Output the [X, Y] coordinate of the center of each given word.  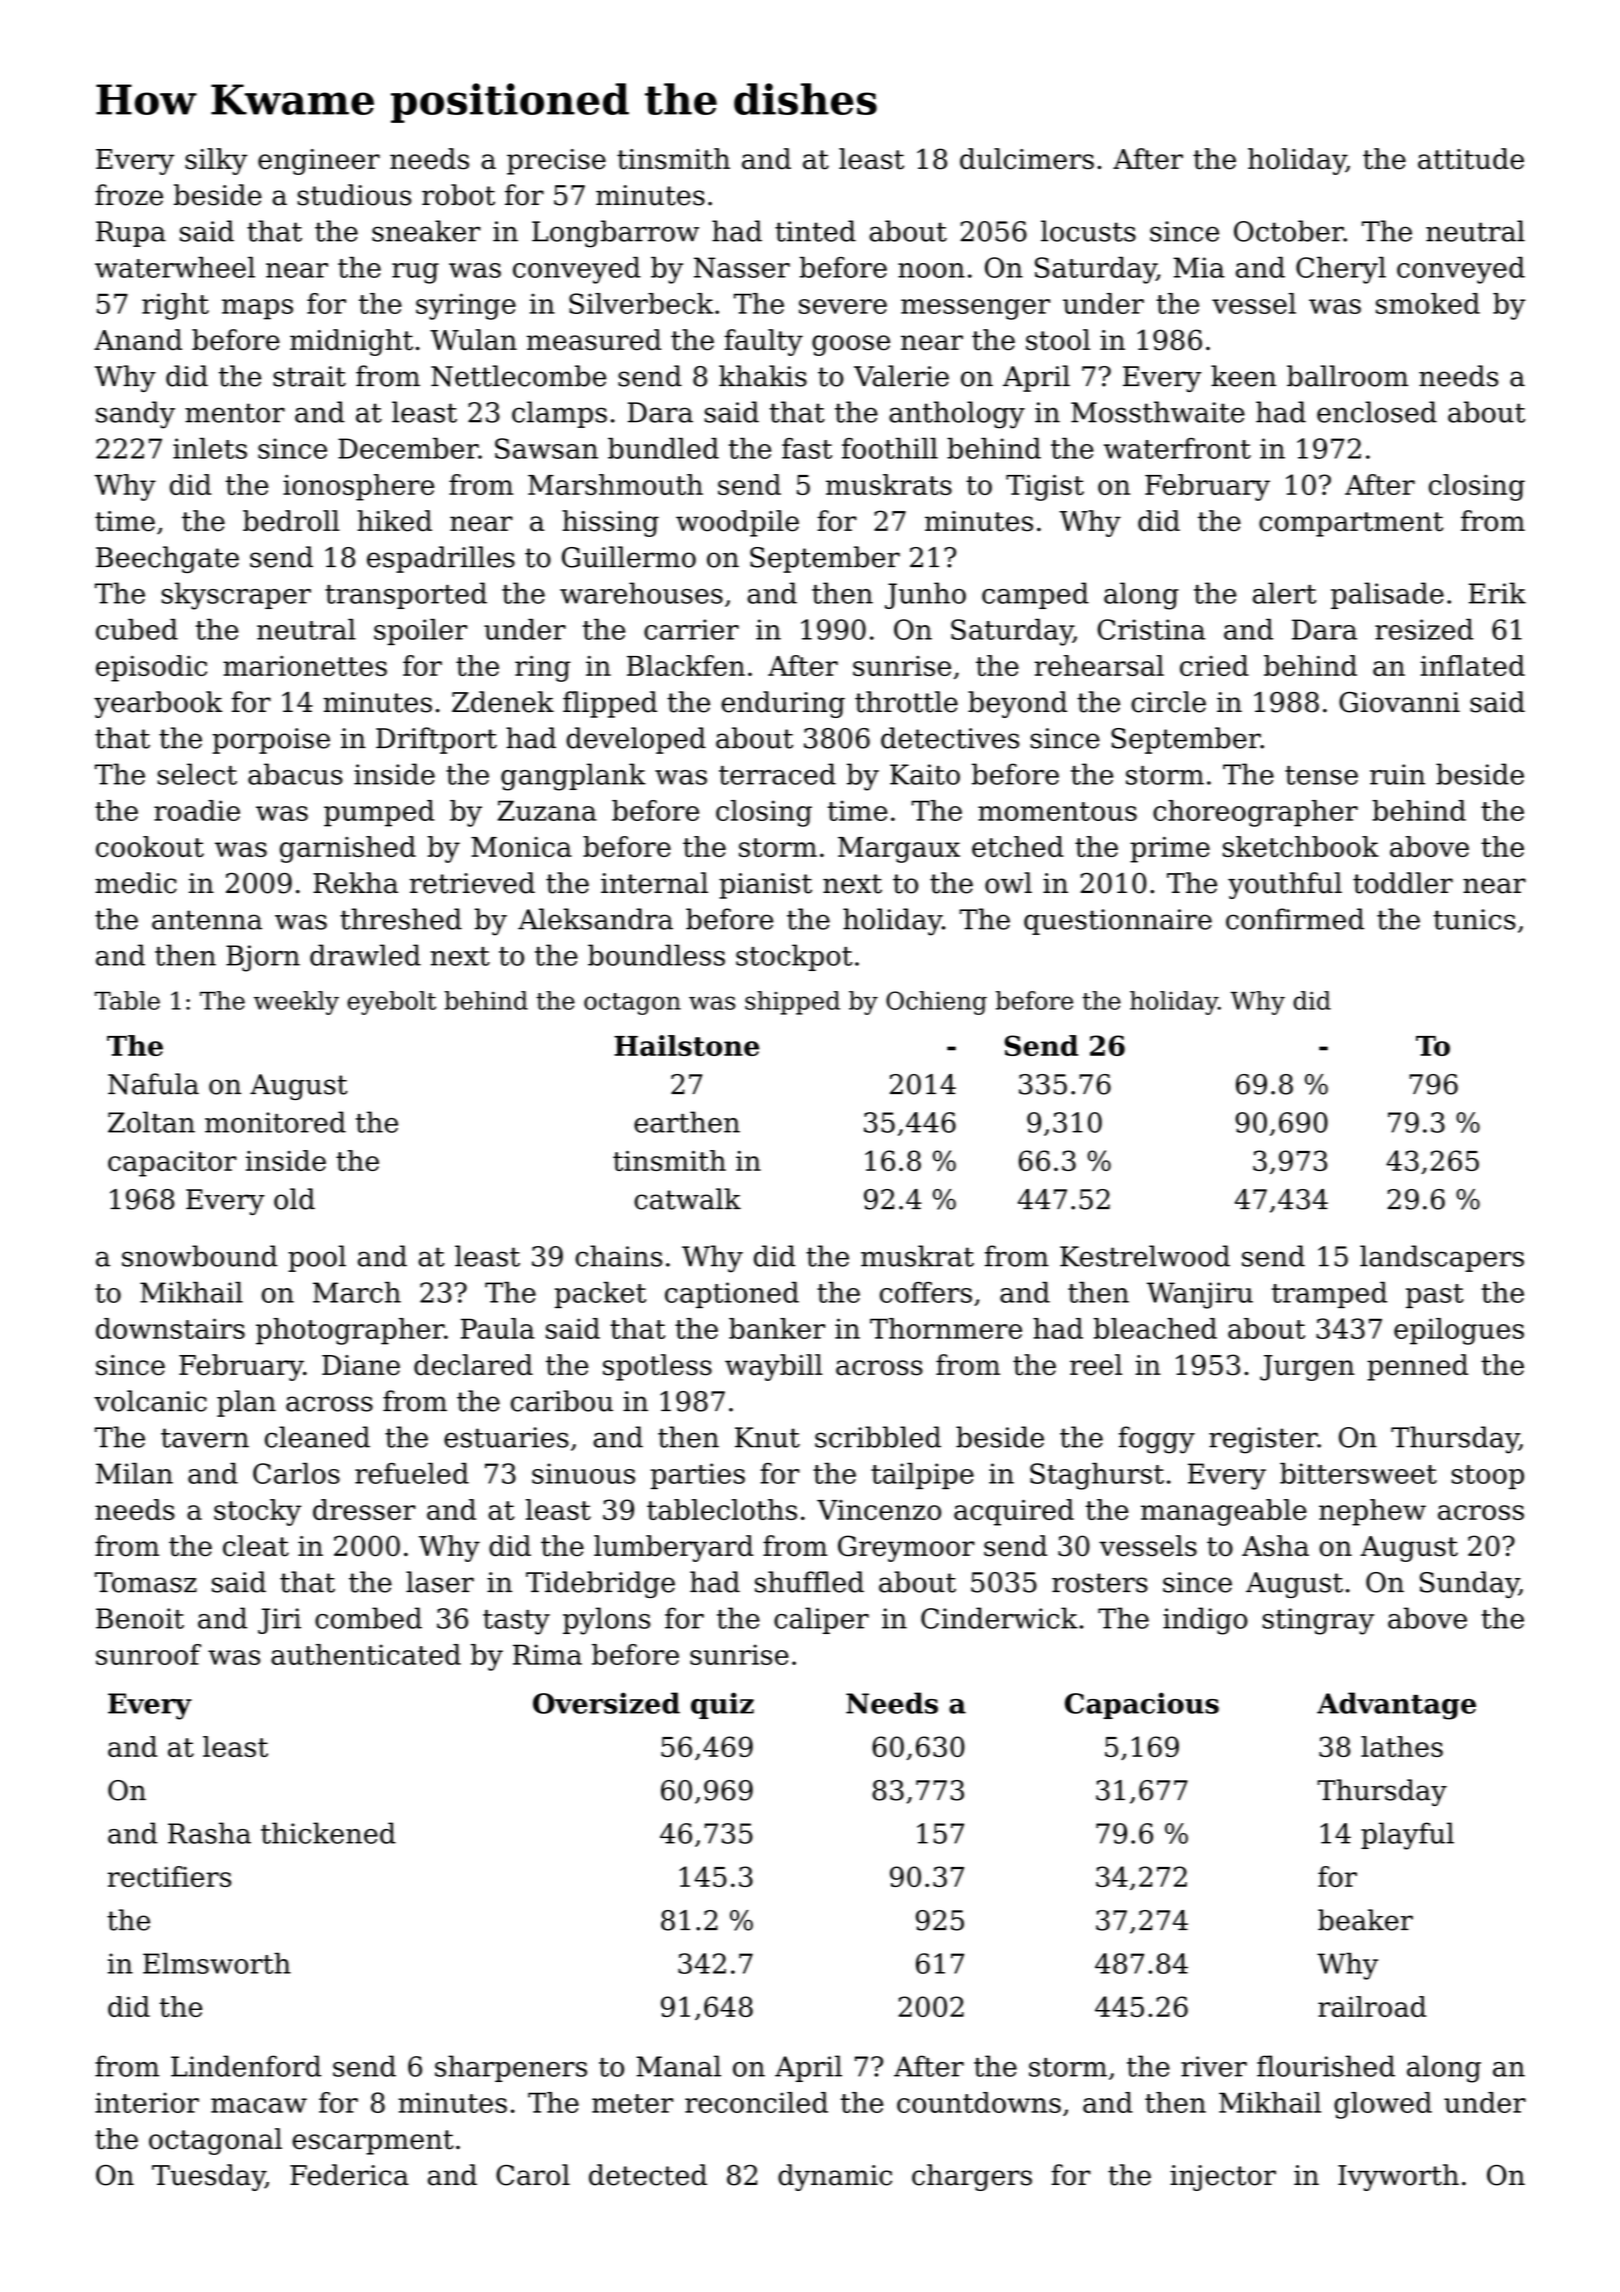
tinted [815, 231]
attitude [1471, 159]
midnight [351, 342]
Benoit [140, 1618]
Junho [925, 595]
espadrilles [441, 559]
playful [1407, 1836]
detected [648, 2175]
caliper [821, 1620]
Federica [349, 2175]
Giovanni [1399, 702]
